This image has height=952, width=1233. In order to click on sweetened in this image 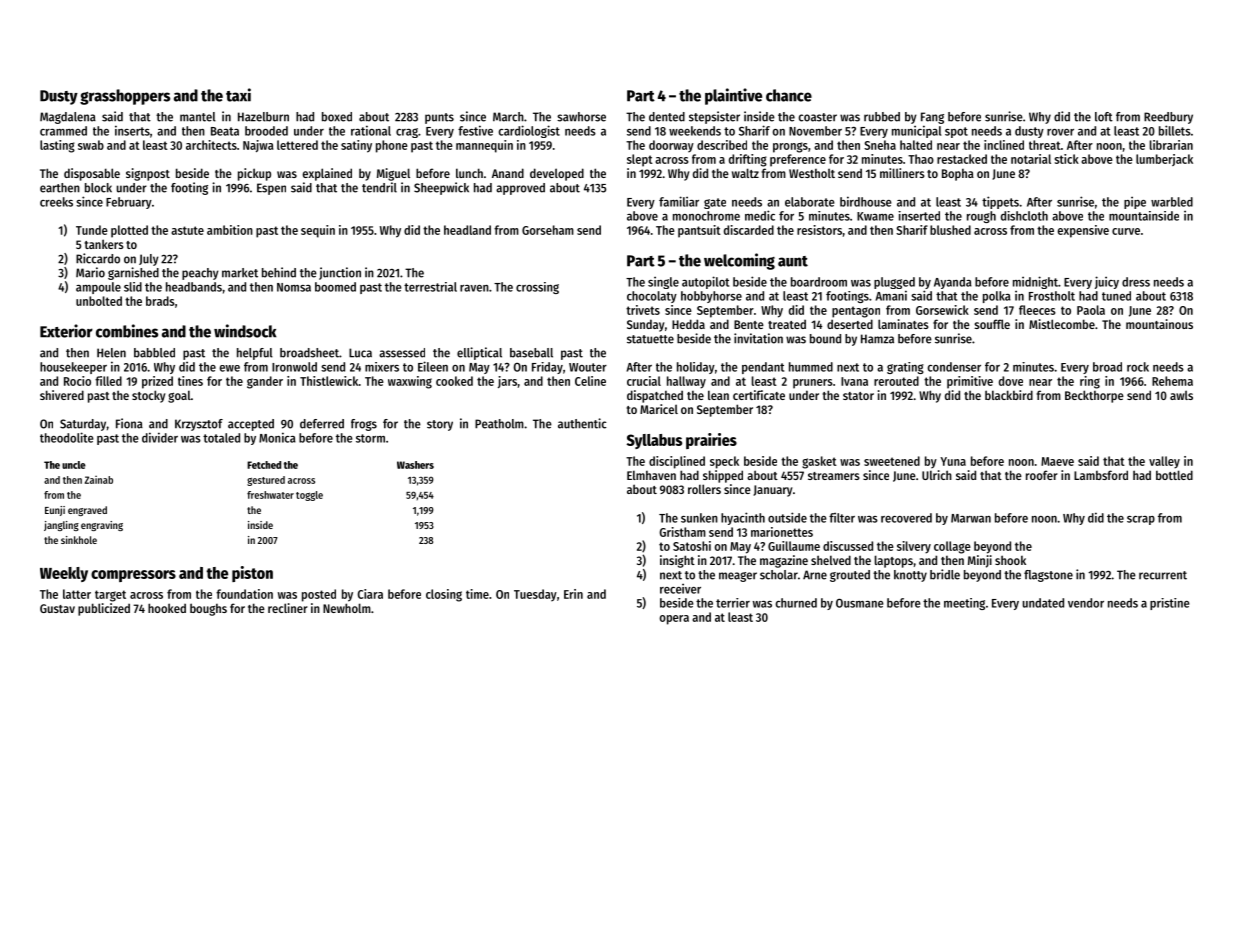, I will do `click(892, 461)`.
